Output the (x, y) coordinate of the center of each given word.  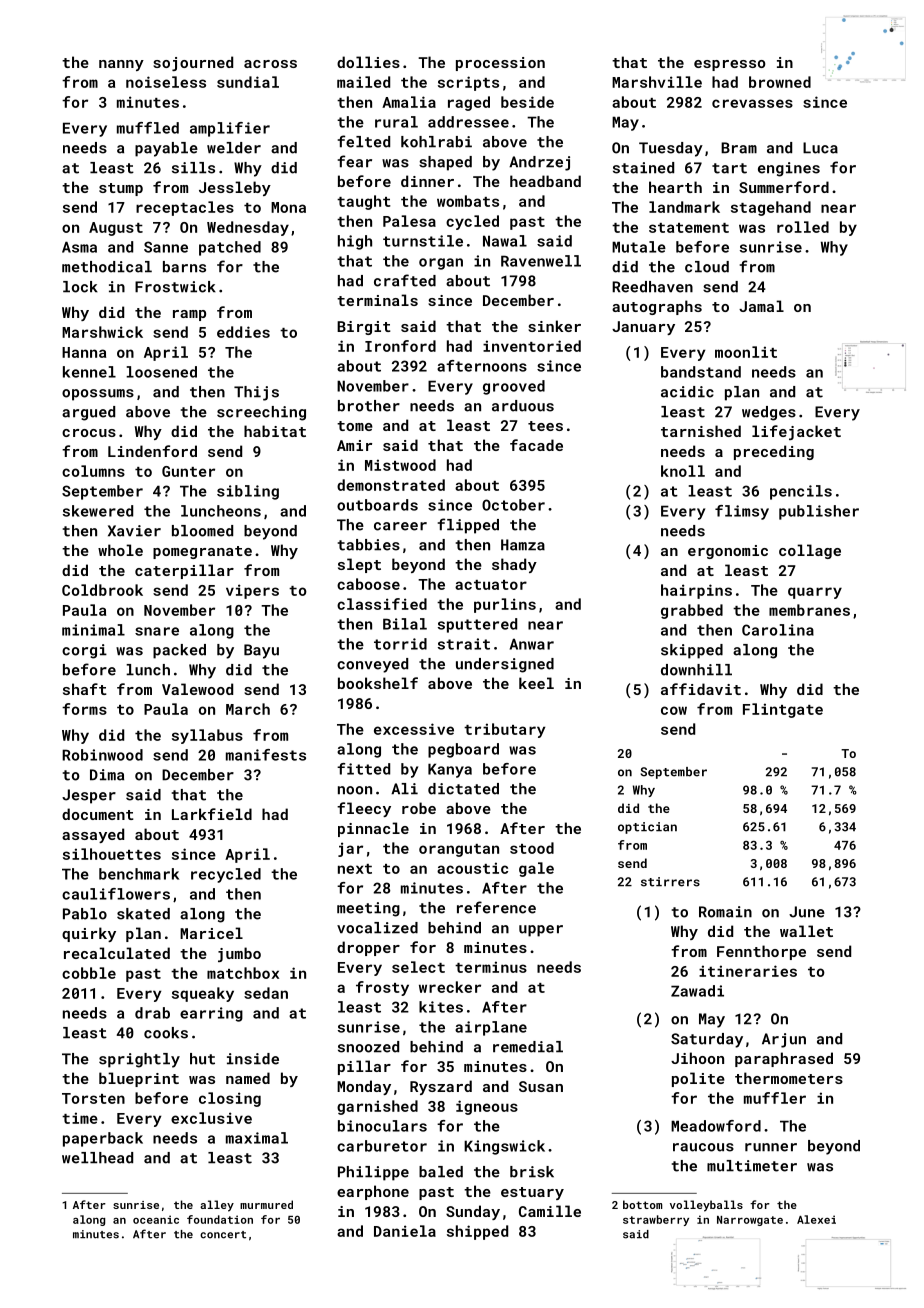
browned (780, 82)
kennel (89, 372)
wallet (806, 931)
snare (157, 631)
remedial (528, 1047)
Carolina (778, 630)
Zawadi (697, 991)
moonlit (746, 352)
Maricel (211, 933)
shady (514, 565)
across (270, 64)
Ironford (400, 346)
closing (230, 1099)
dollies (368, 62)
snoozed (368, 1047)
